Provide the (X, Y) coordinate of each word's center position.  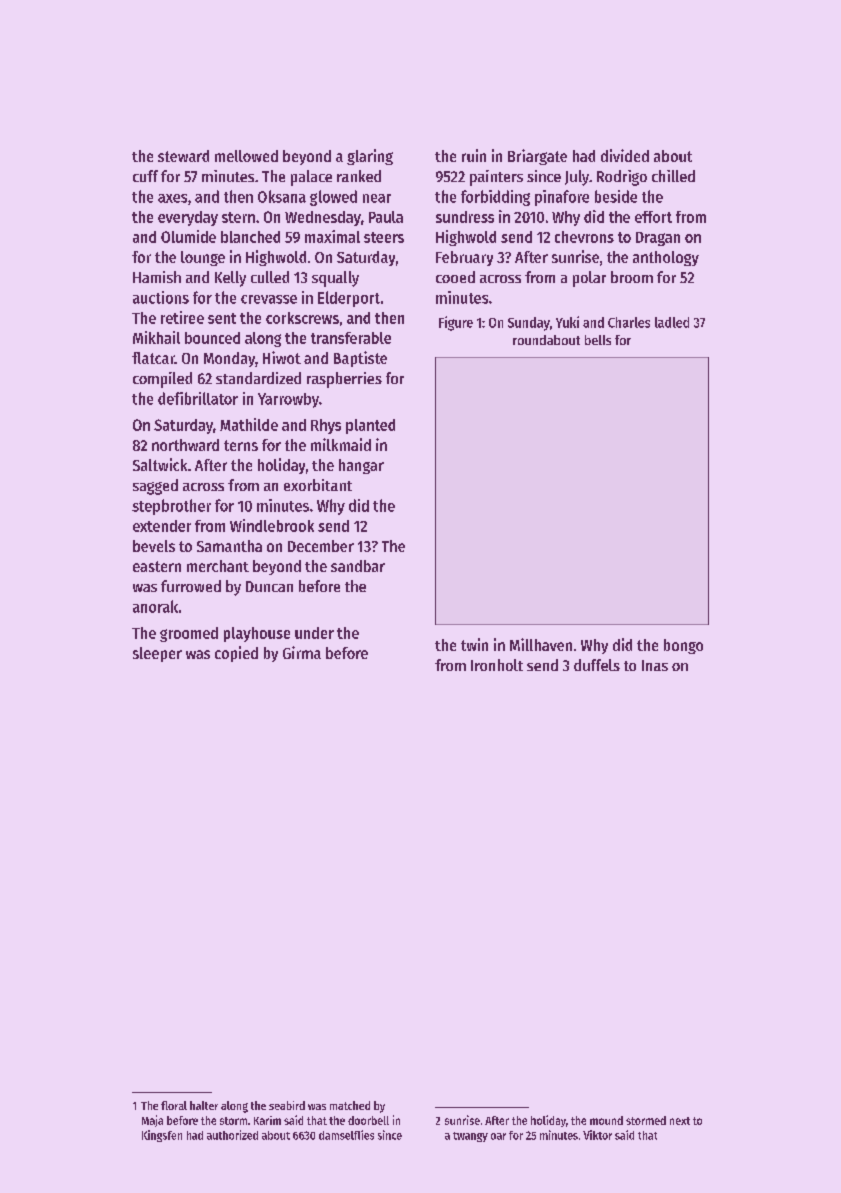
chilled (673, 176)
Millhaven (541, 644)
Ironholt (497, 665)
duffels (597, 665)
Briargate (537, 157)
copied (236, 654)
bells (598, 340)
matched (350, 1105)
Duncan (269, 586)
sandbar (358, 566)
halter (204, 1105)
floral (174, 1105)
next (680, 1121)
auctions (161, 297)
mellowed (246, 156)
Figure (456, 323)
